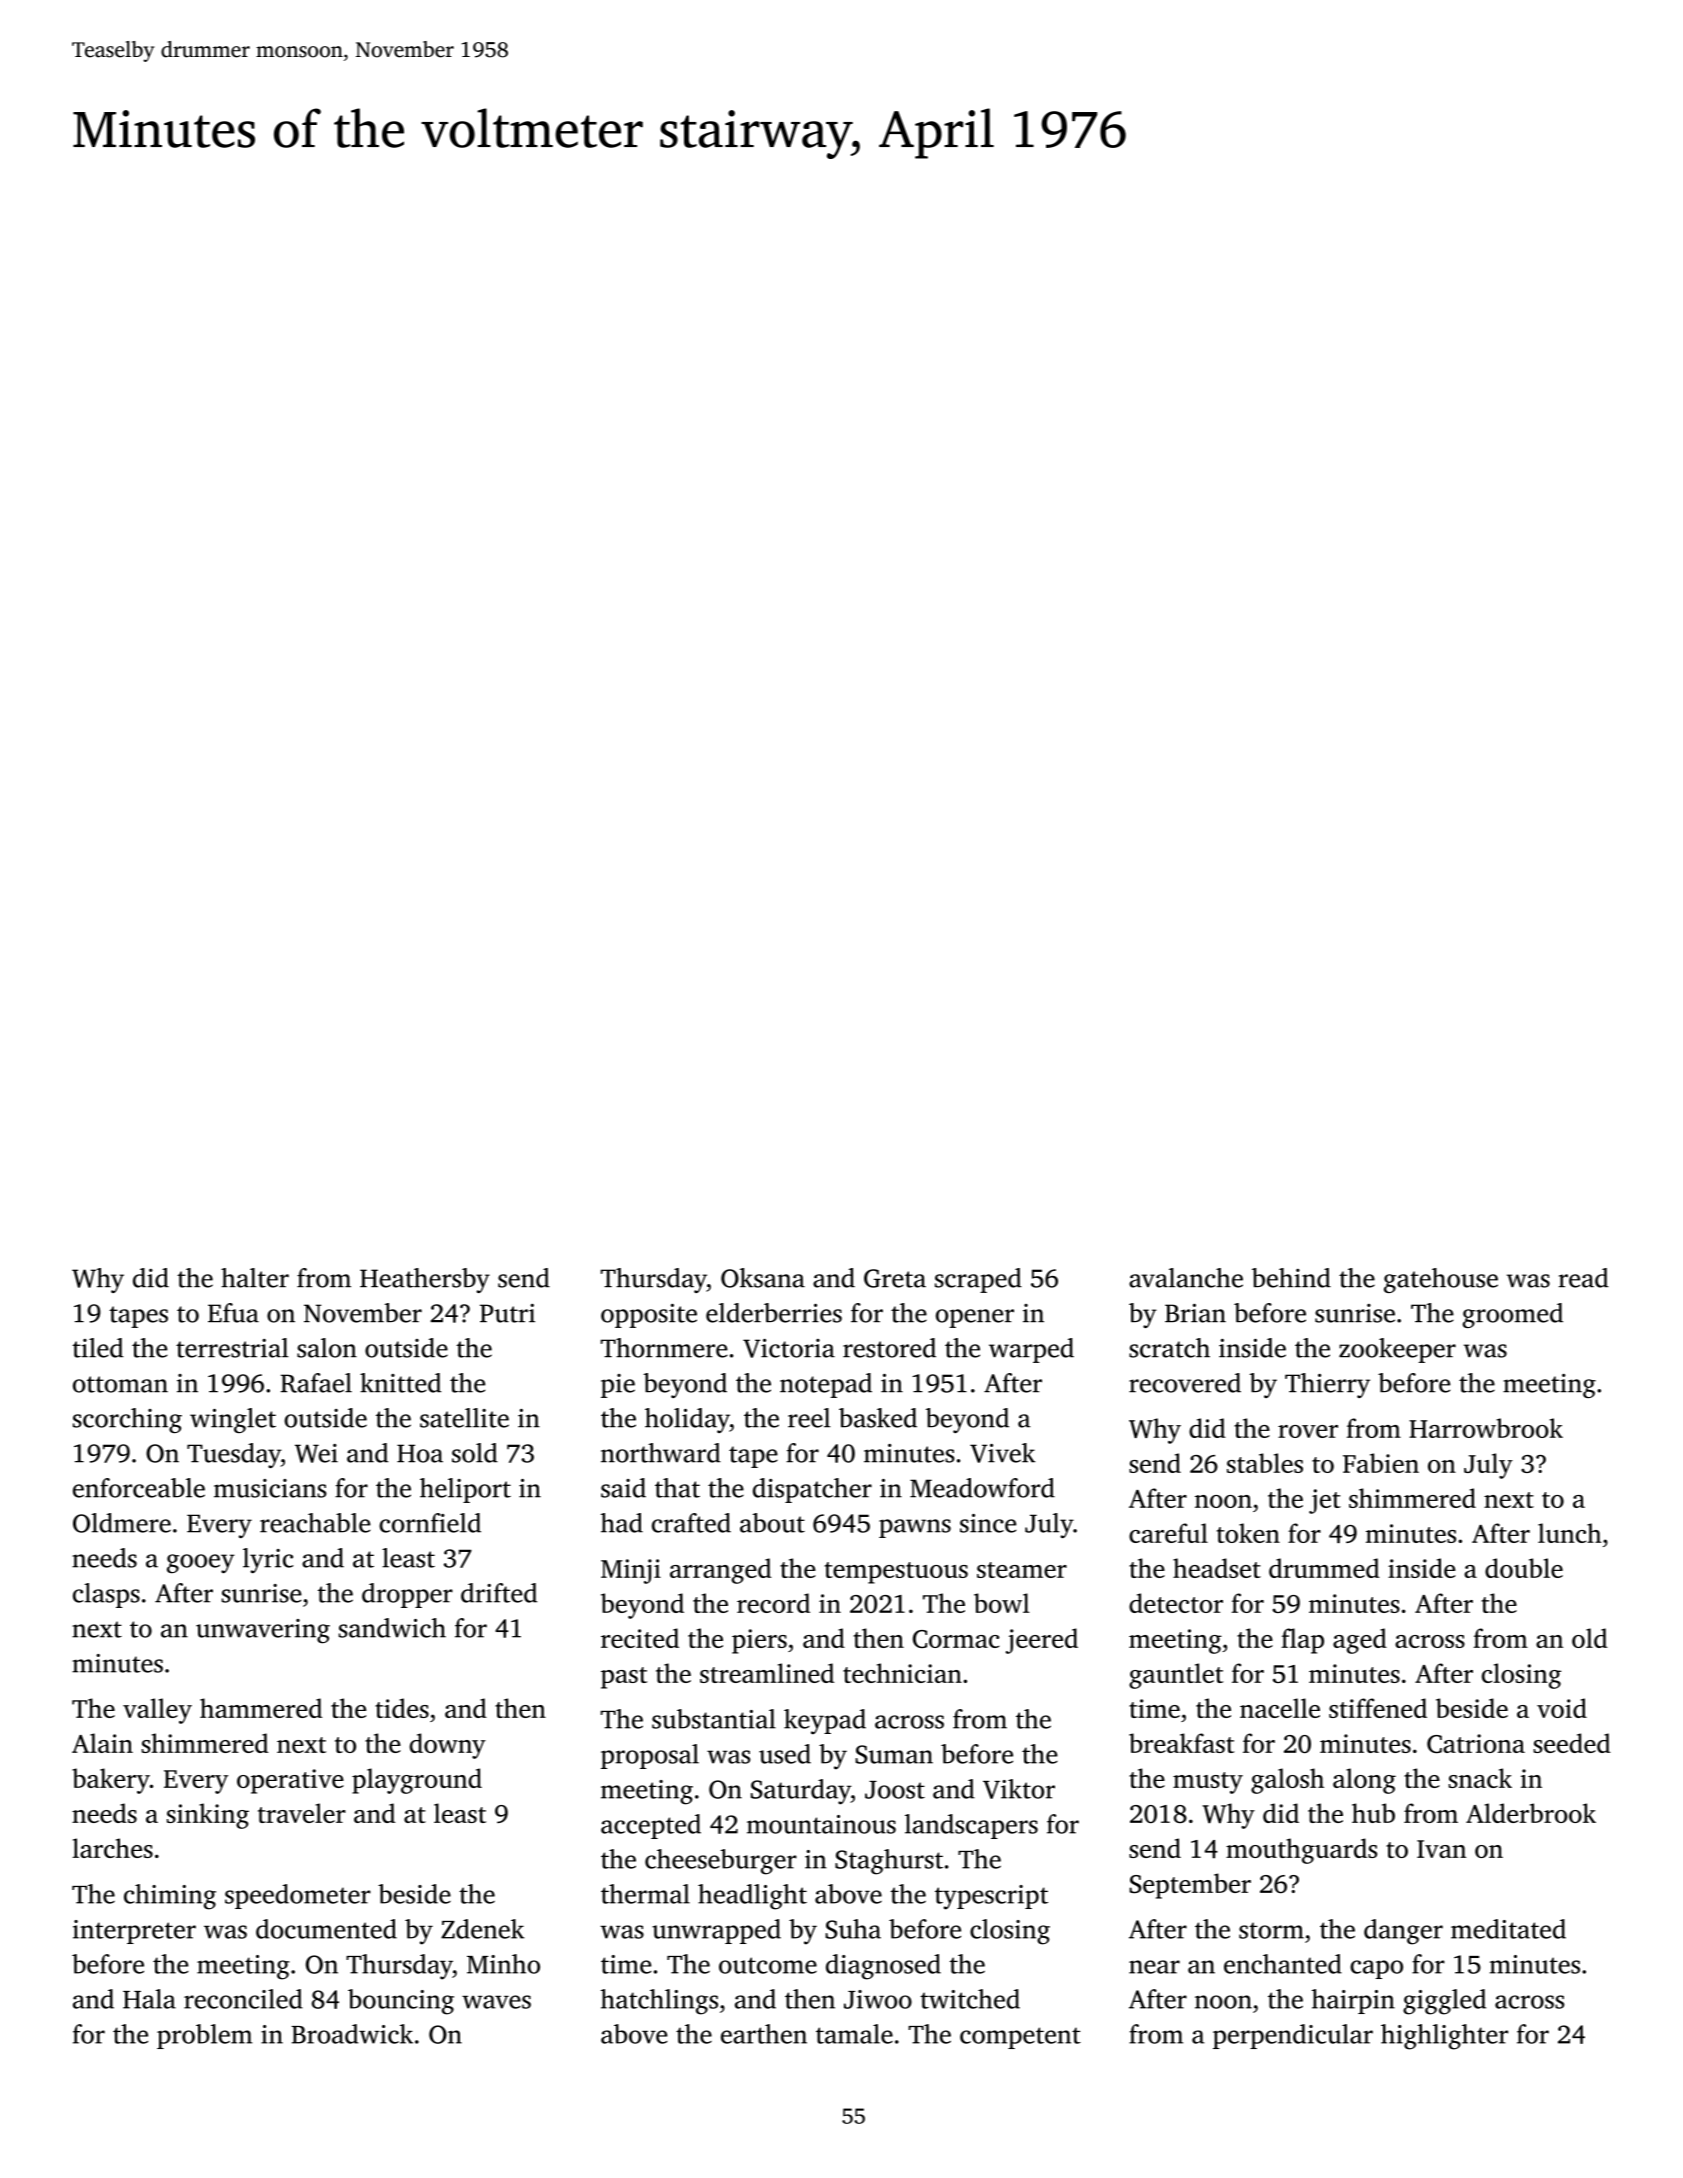 The image size is (1683, 2178). I want to click on northward, so click(661, 1453).
